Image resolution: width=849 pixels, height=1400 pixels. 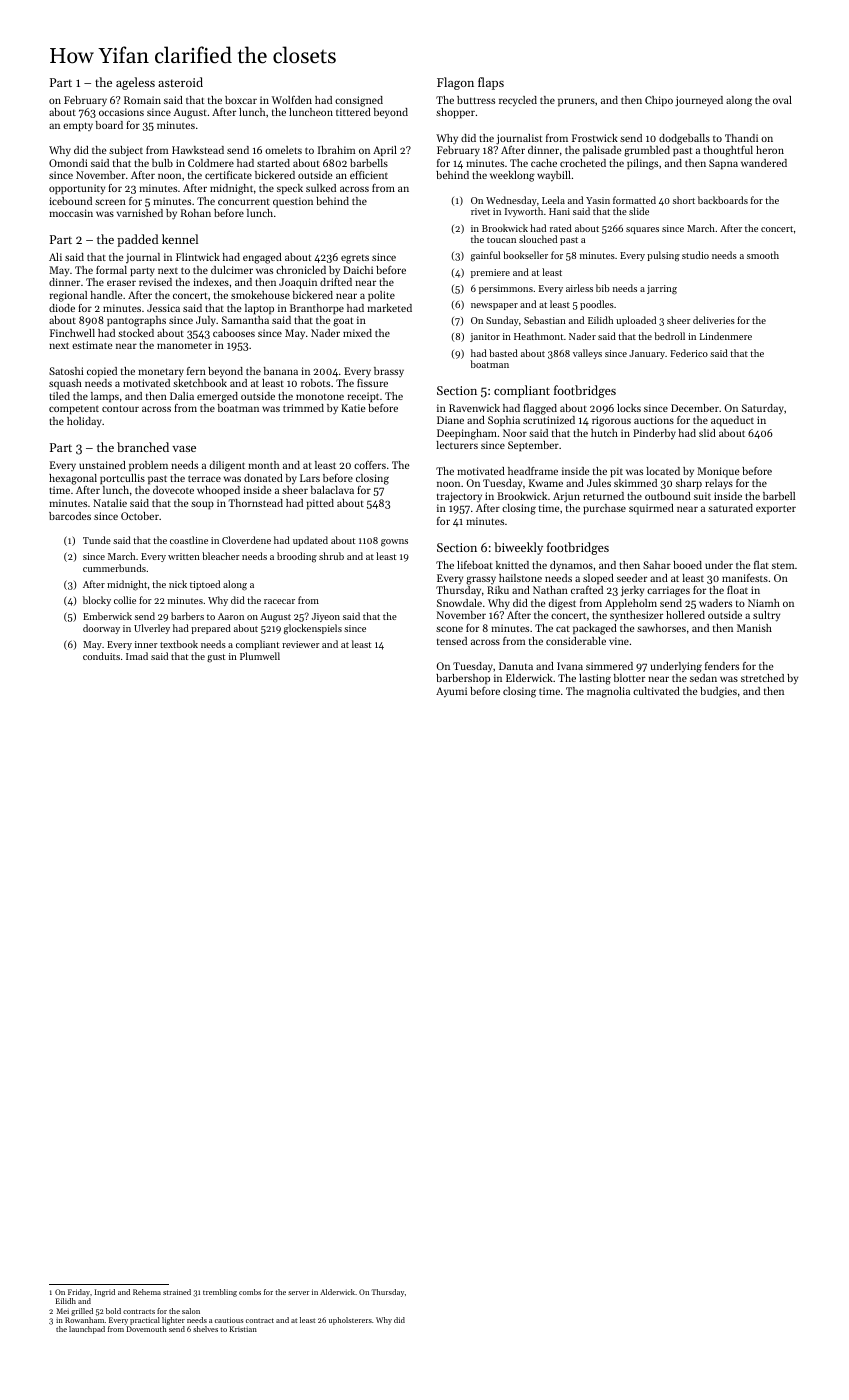 I want to click on doorway, so click(x=101, y=629).
